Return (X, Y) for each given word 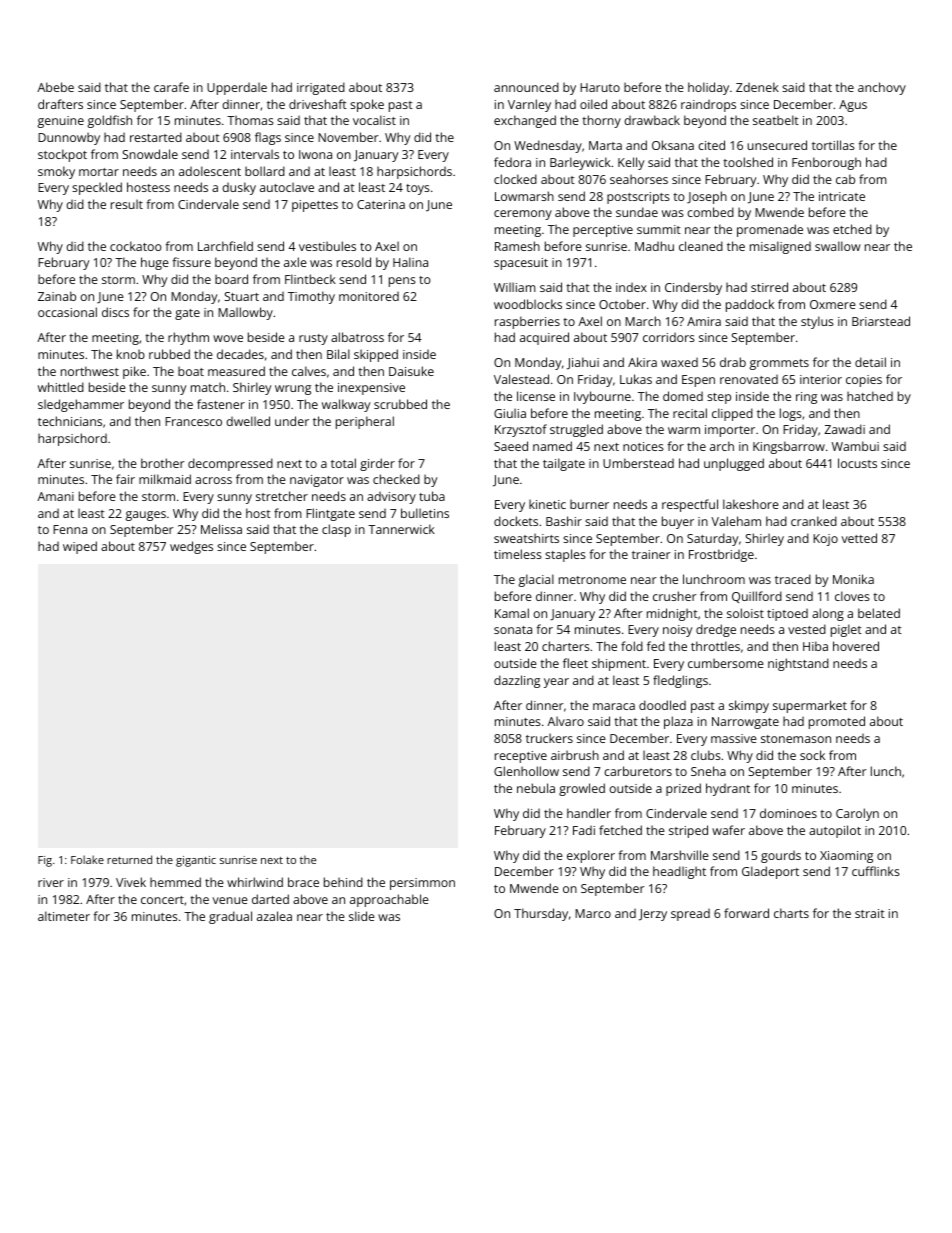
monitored (369, 296)
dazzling (517, 681)
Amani (55, 496)
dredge (716, 630)
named (552, 446)
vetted (859, 538)
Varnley (529, 105)
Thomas (250, 120)
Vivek (131, 882)
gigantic (196, 861)
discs (115, 312)
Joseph (707, 197)
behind (343, 882)
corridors (669, 337)
